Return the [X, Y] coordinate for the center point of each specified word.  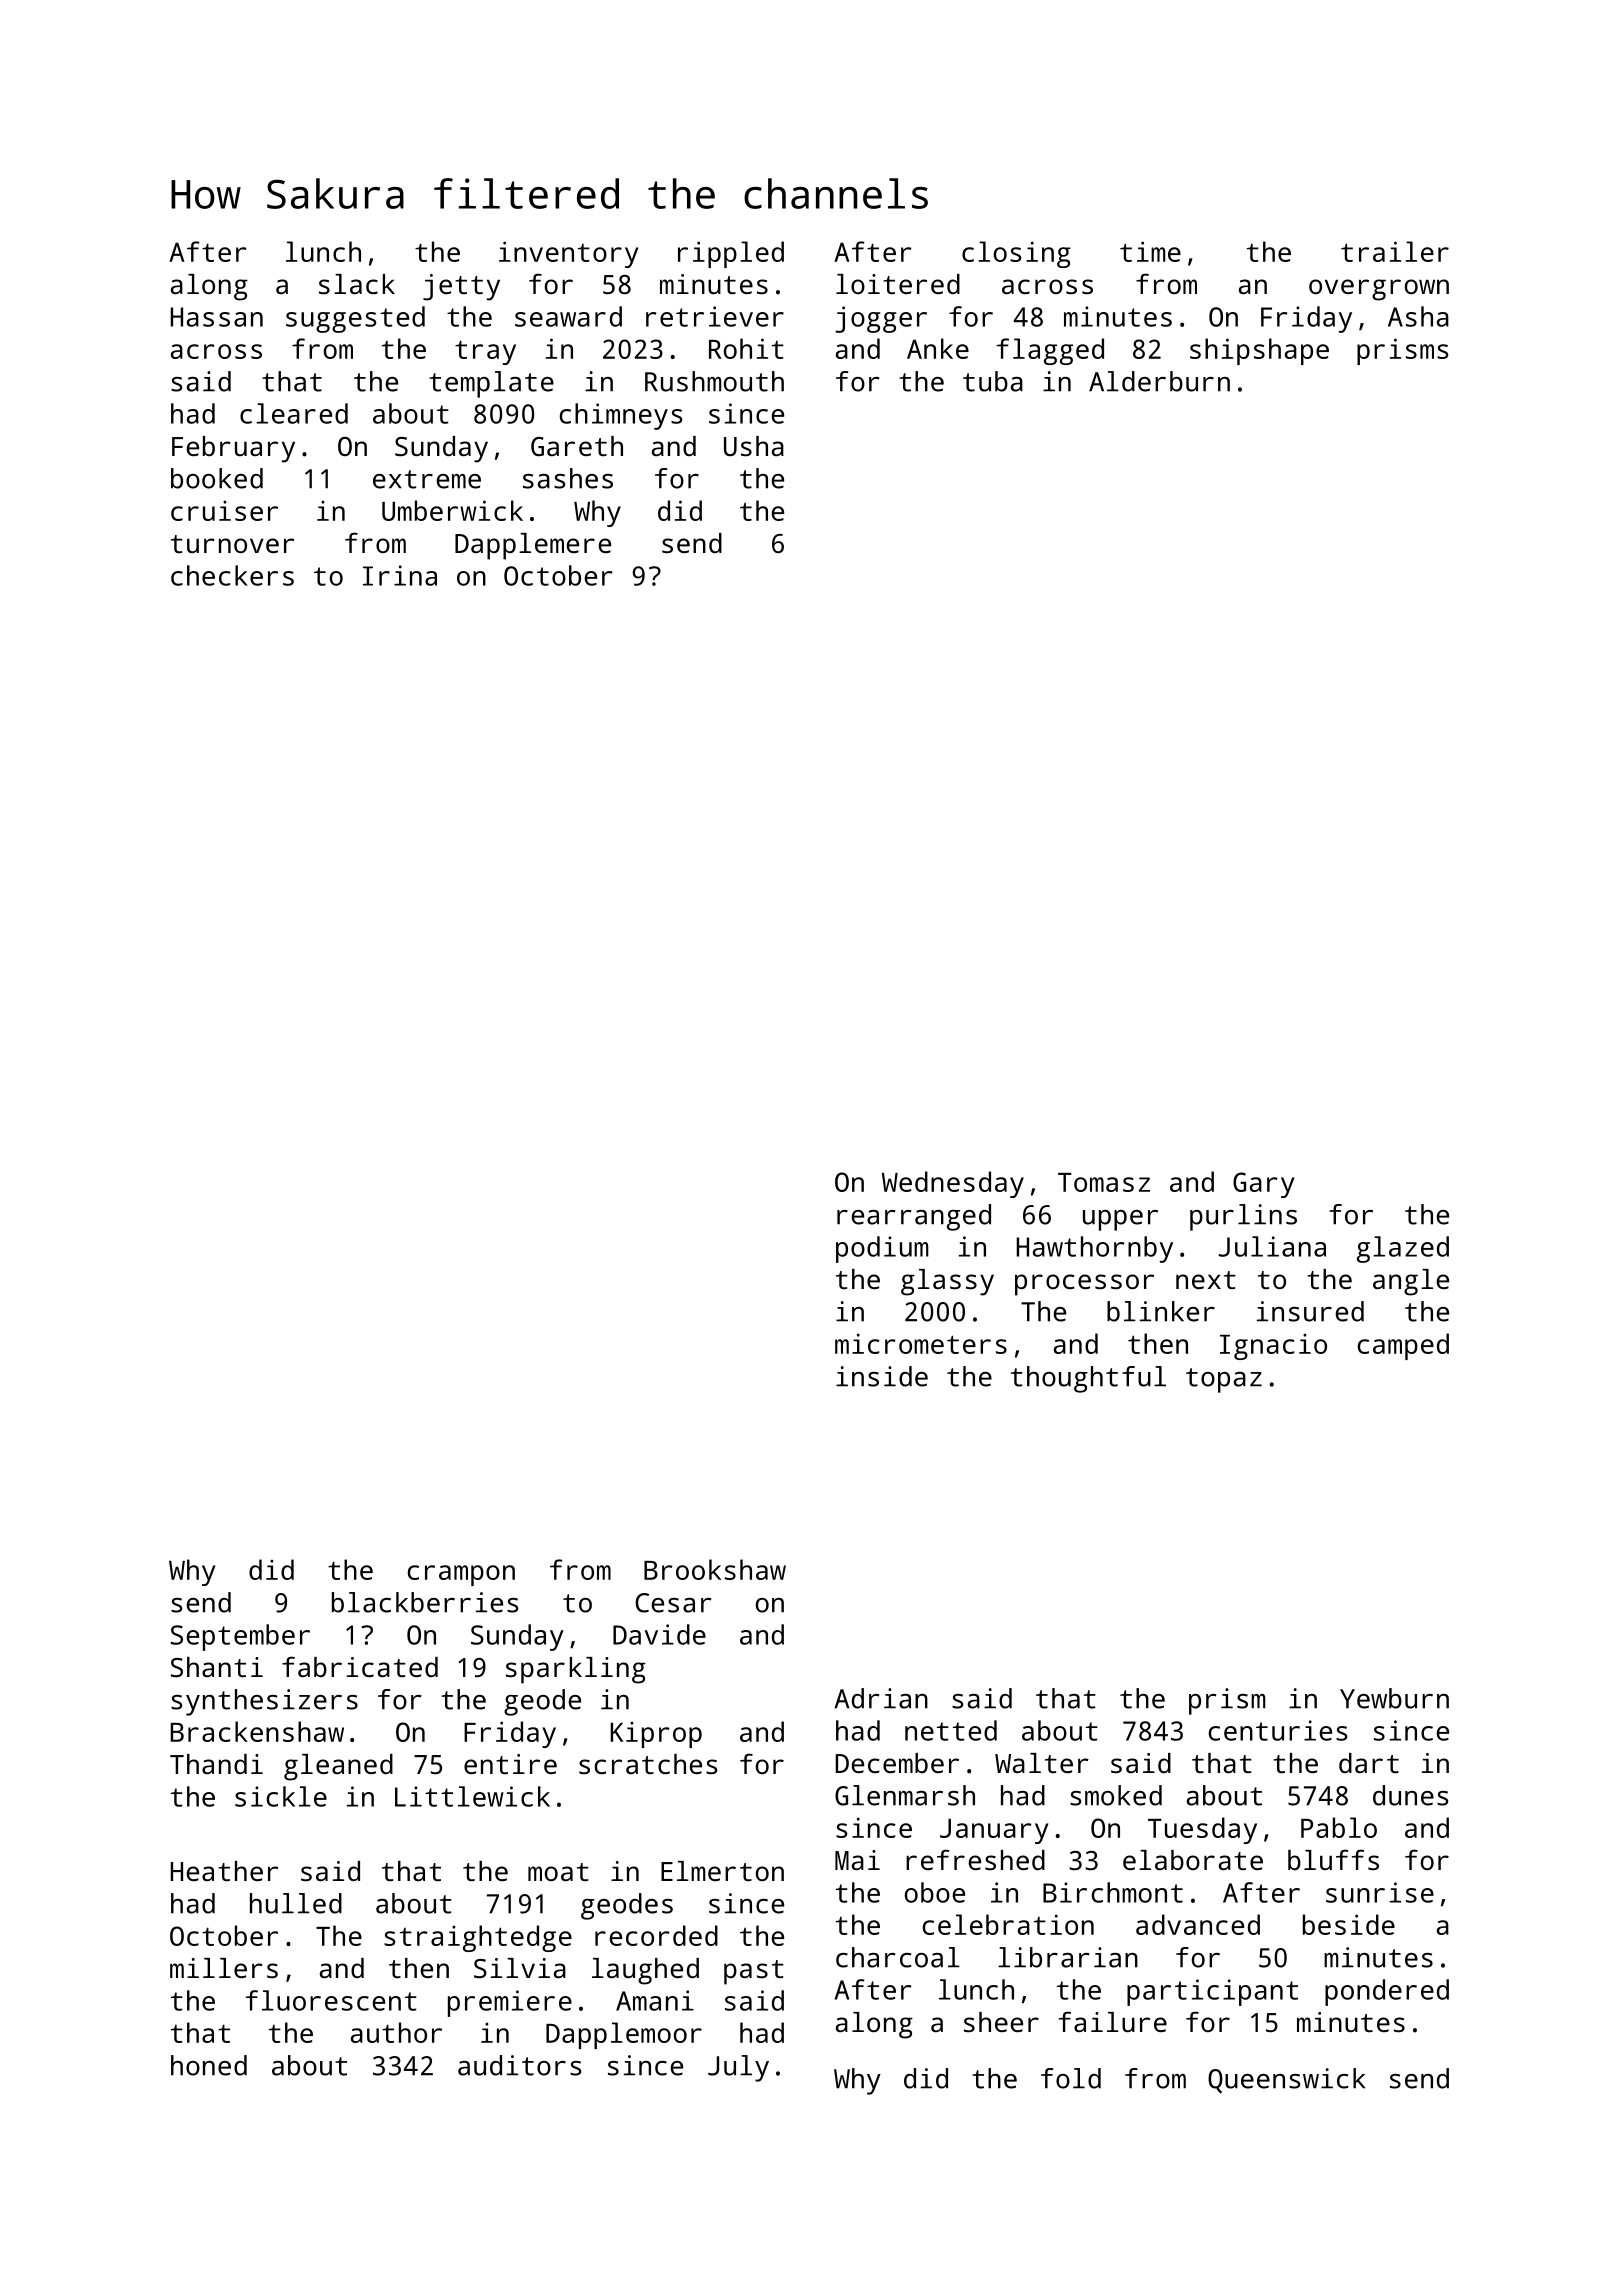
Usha [754, 446]
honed [209, 2065]
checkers [232, 575]
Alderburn [1159, 381]
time [1150, 251]
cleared [294, 413]
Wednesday [953, 1184]
